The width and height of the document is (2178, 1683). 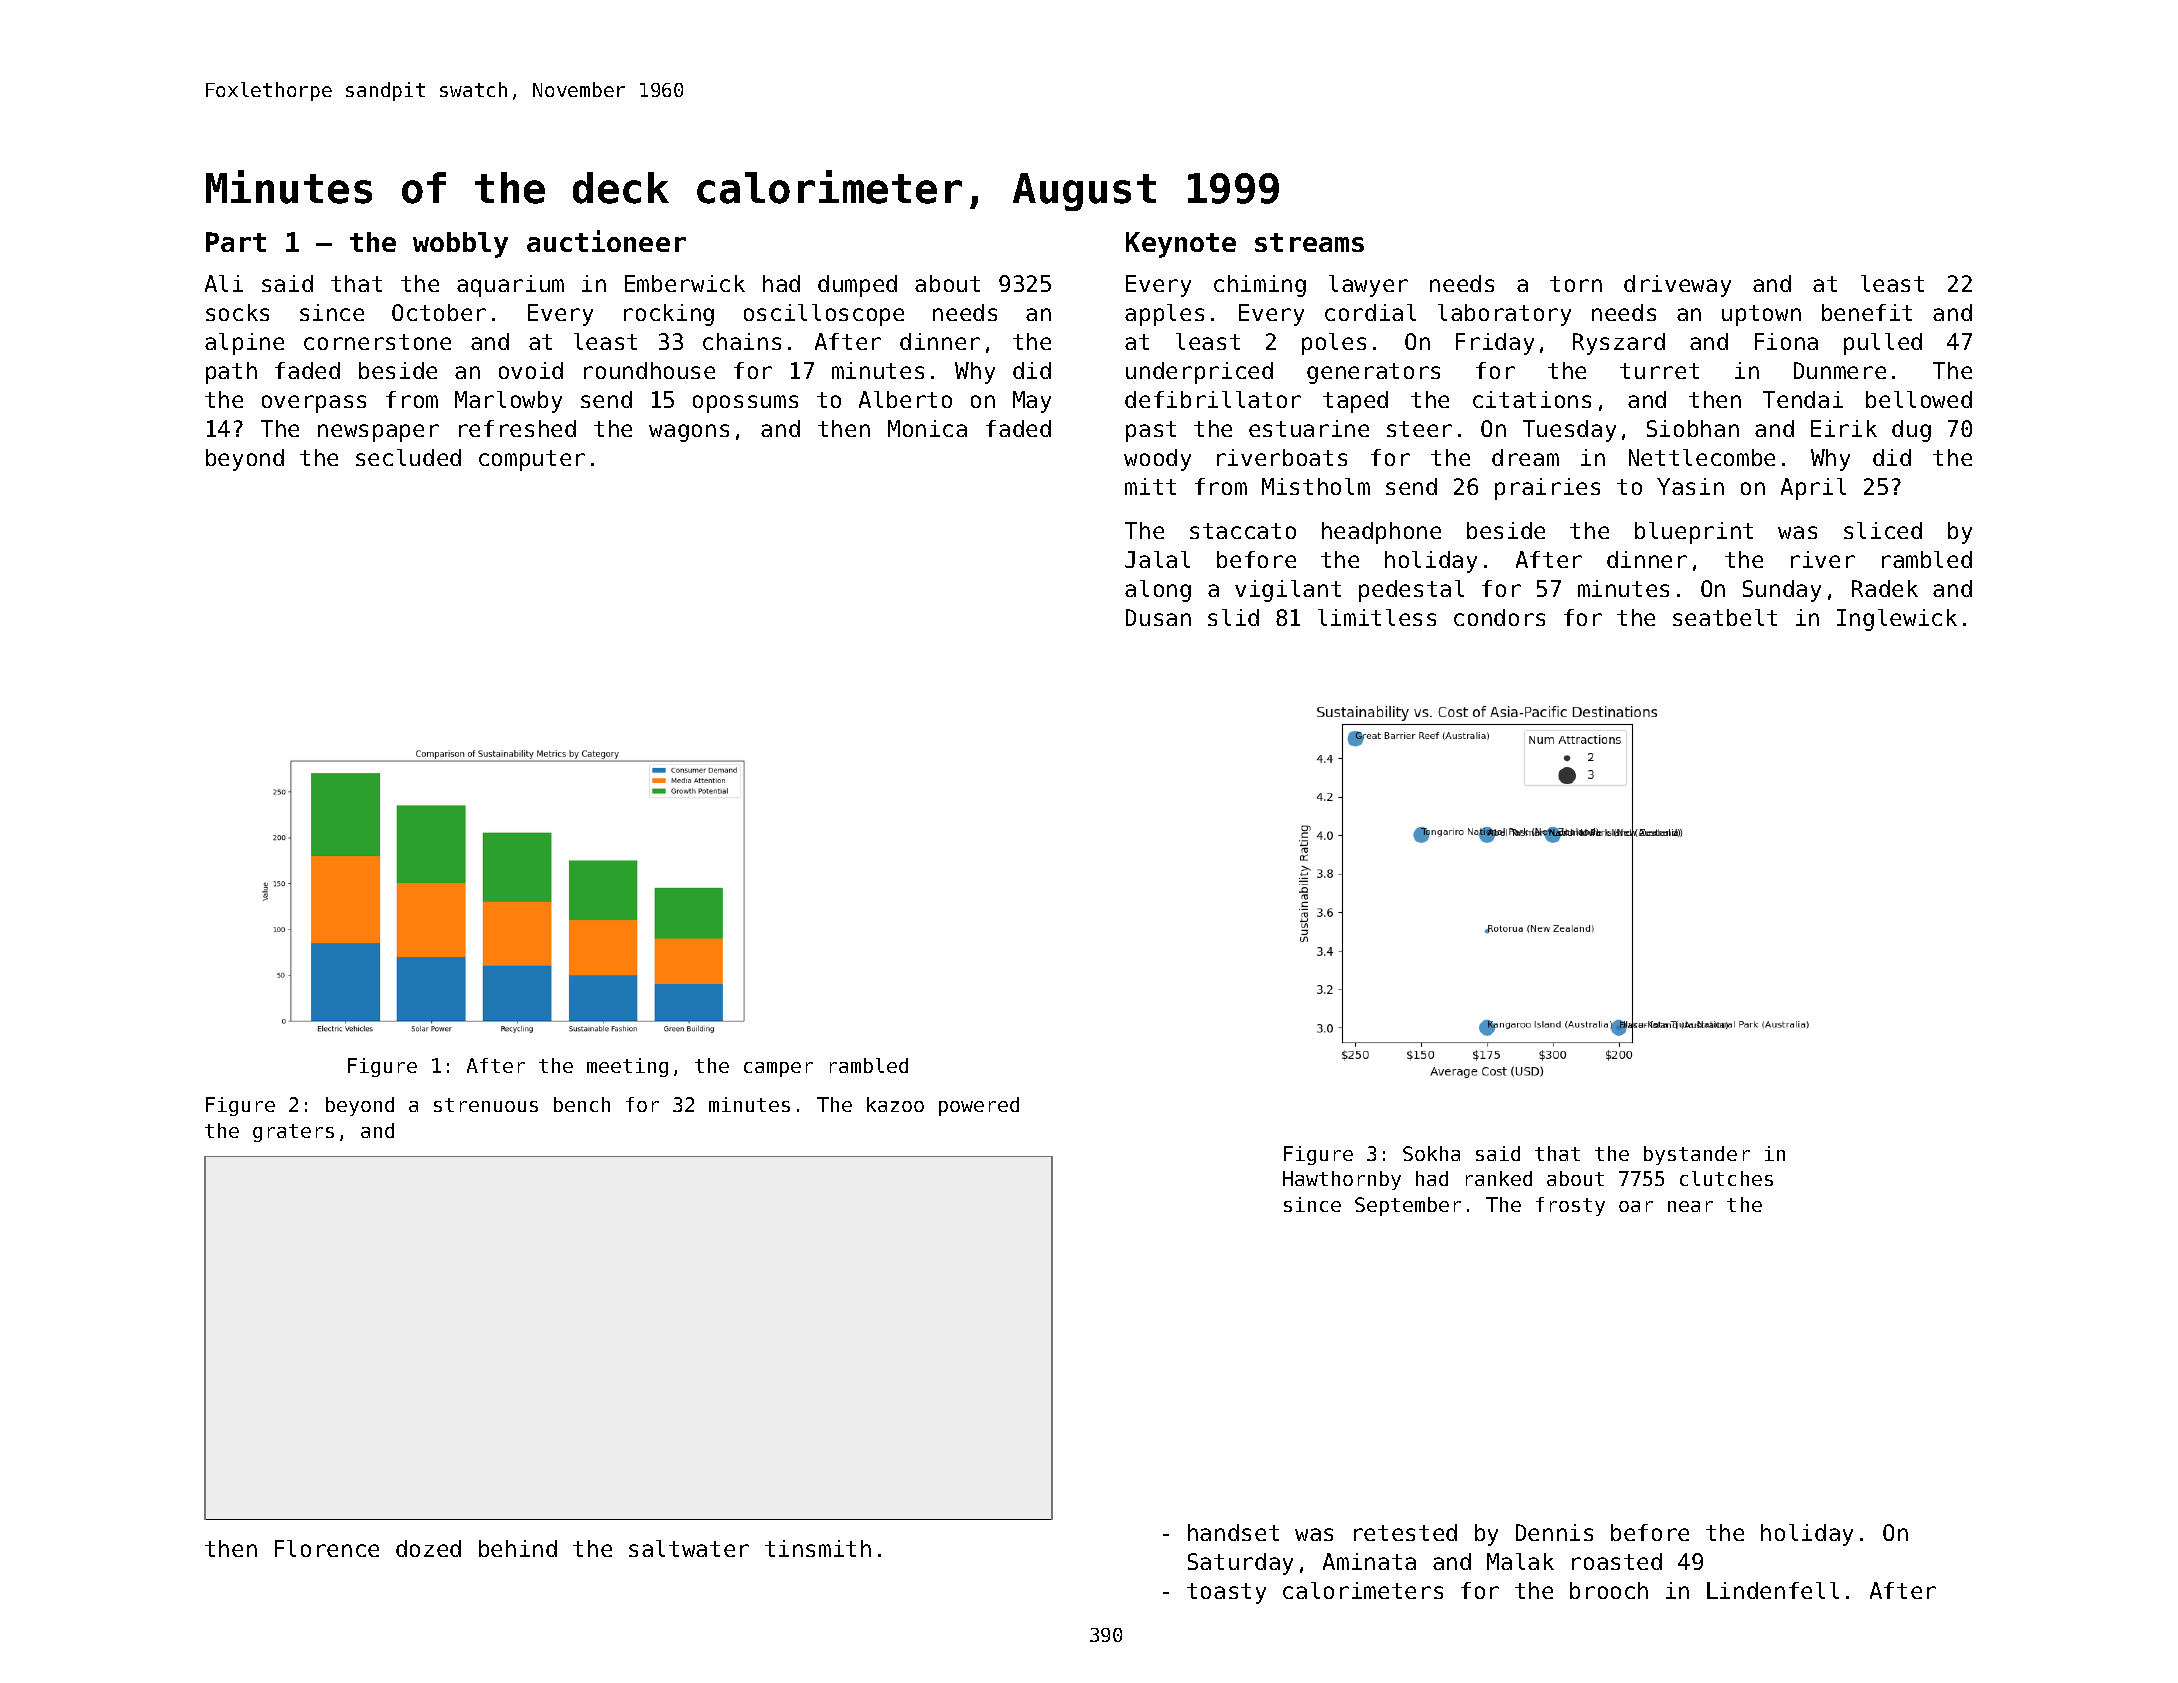 What do you see at coordinates (460, 245) in the document?
I see `wobbly` at bounding box center [460, 245].
